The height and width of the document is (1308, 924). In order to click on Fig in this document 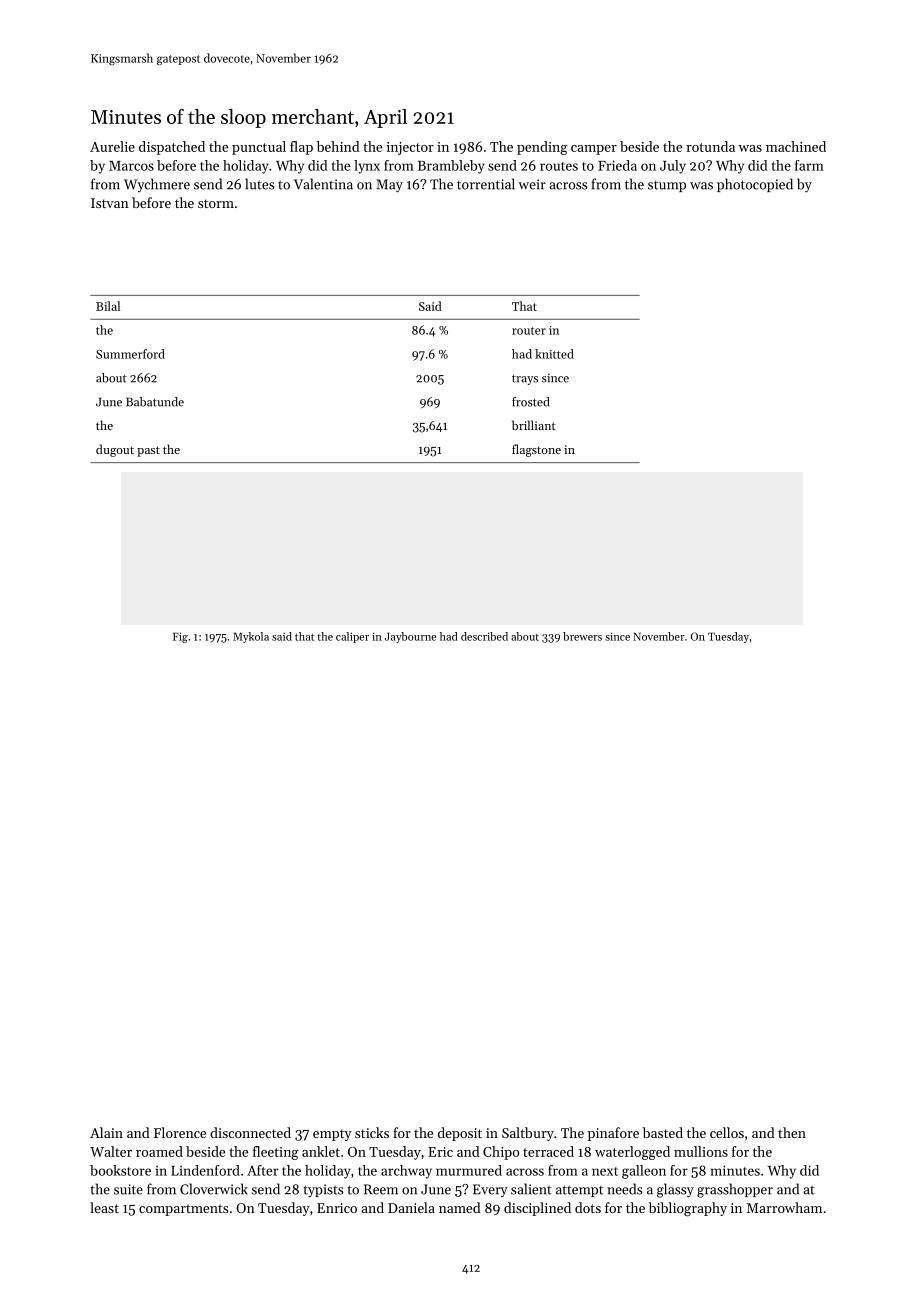, I will do `click(180, 637)`.
